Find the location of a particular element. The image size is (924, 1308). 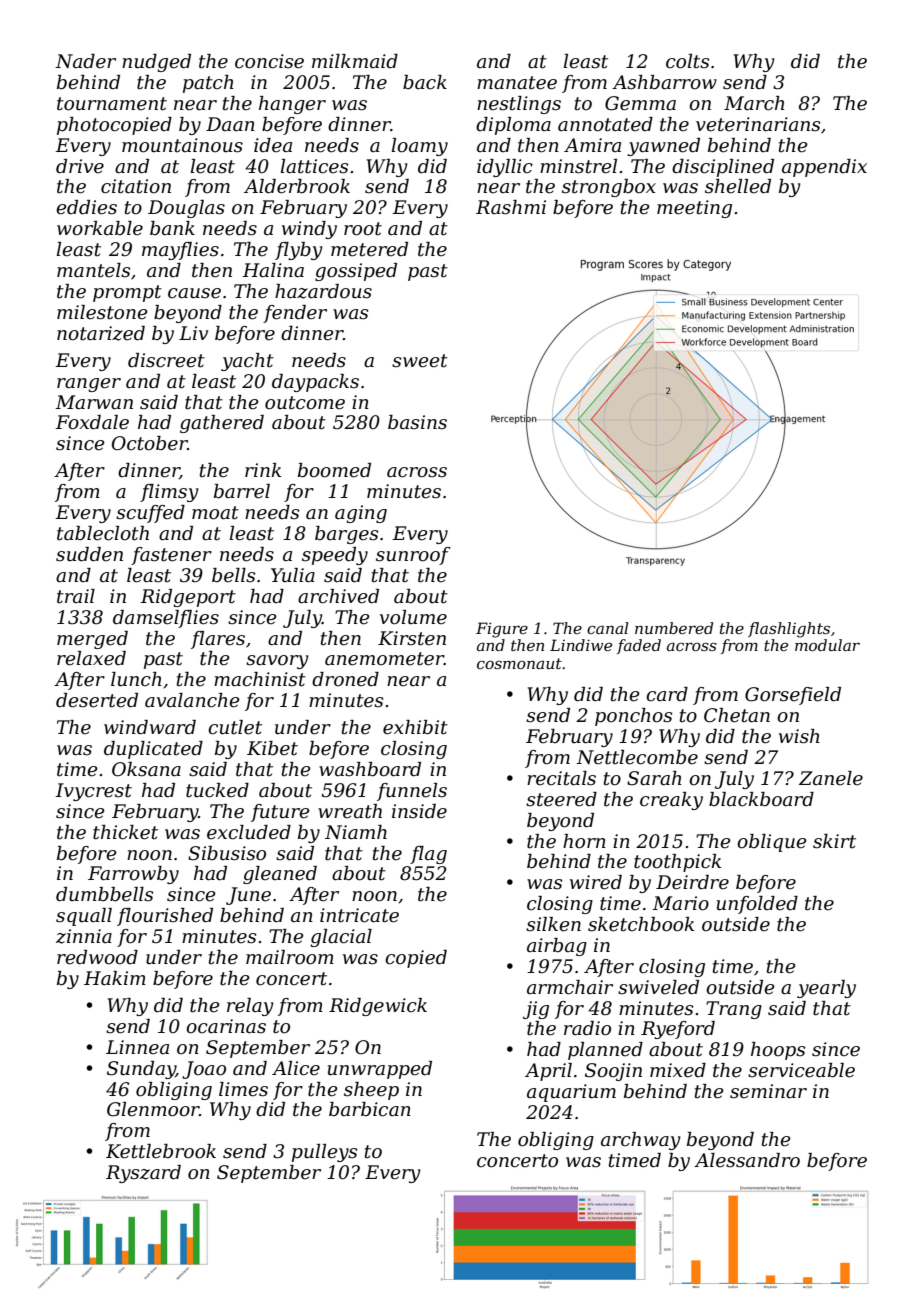

cosmonaut is located at coordinates (519, 663).
